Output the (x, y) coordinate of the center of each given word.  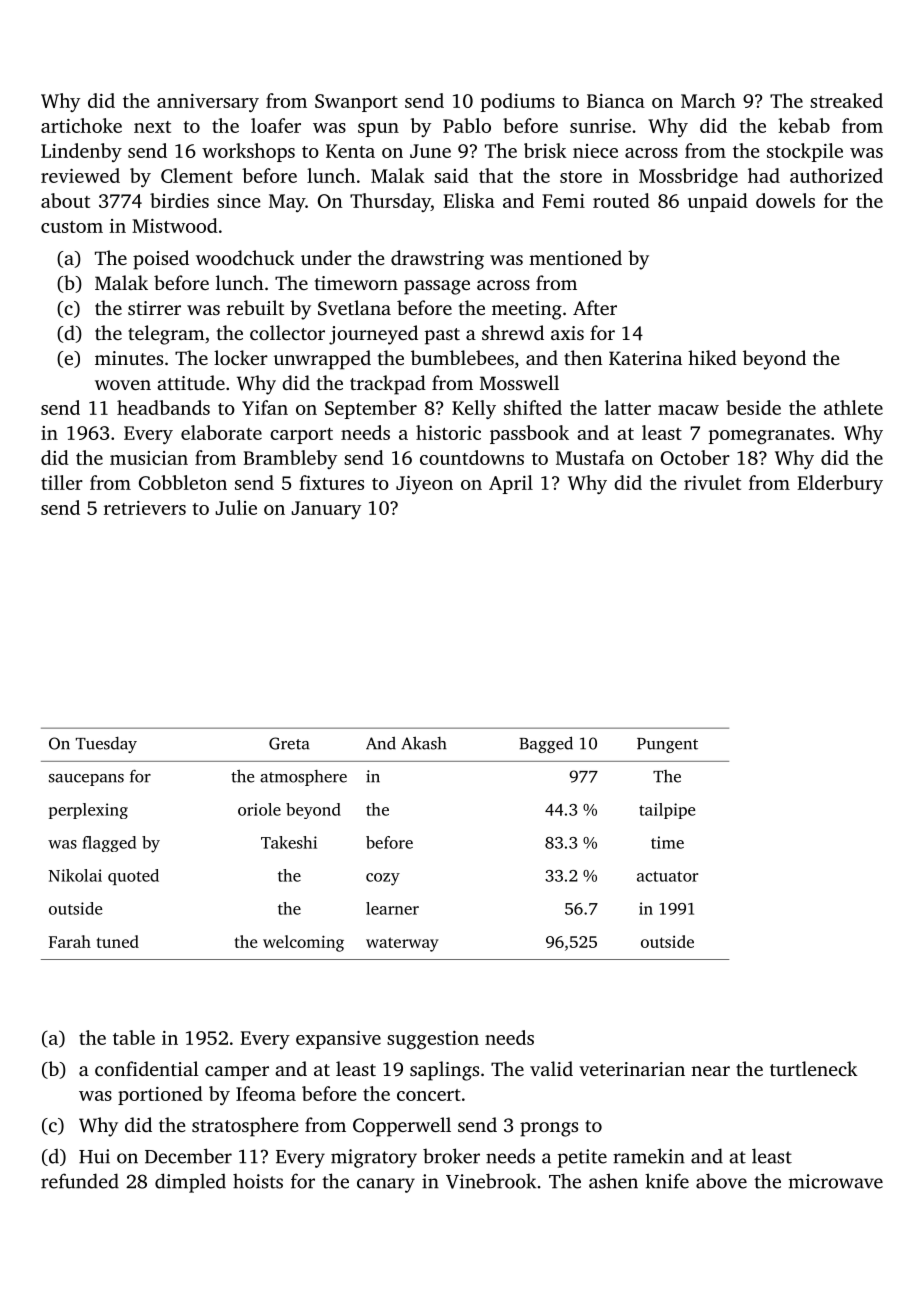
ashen (613, 1181)
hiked (712, 357)
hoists (258, 1181)
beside (753, 407)
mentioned (575, 257)
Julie (236, 507)
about (65, 200)
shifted (533, 407)
